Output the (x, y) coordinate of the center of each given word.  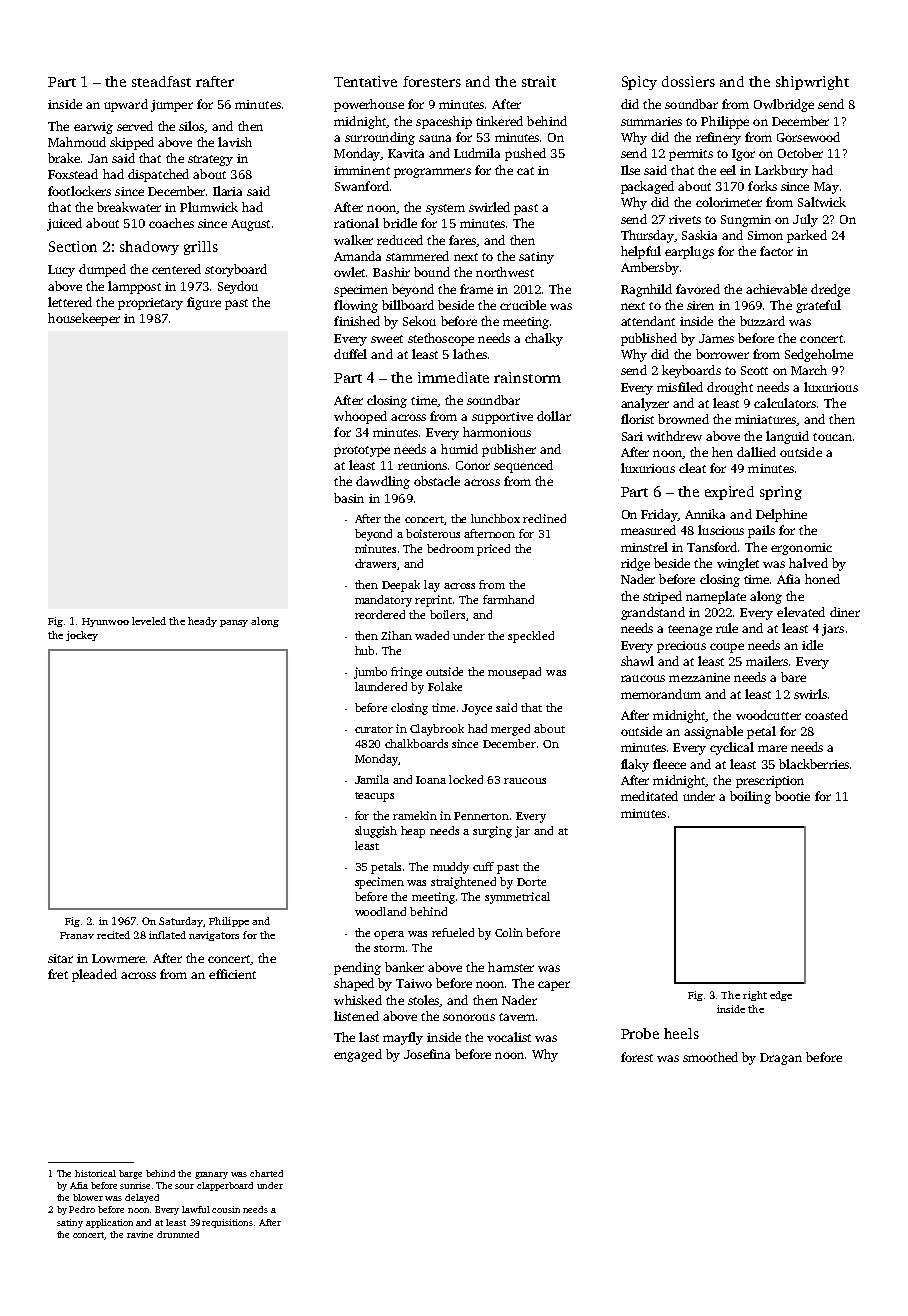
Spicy (639, 83)
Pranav (77, 935)
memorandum (661, 694)
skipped (132, 143)
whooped (360, 417)
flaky (635, 765)
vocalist (509, 1037)
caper (554, 986)
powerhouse (369, 105)
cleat (692, 468)
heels (681, 1033)
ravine (140, 1234)
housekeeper (84, 319)
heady (202, 622)
